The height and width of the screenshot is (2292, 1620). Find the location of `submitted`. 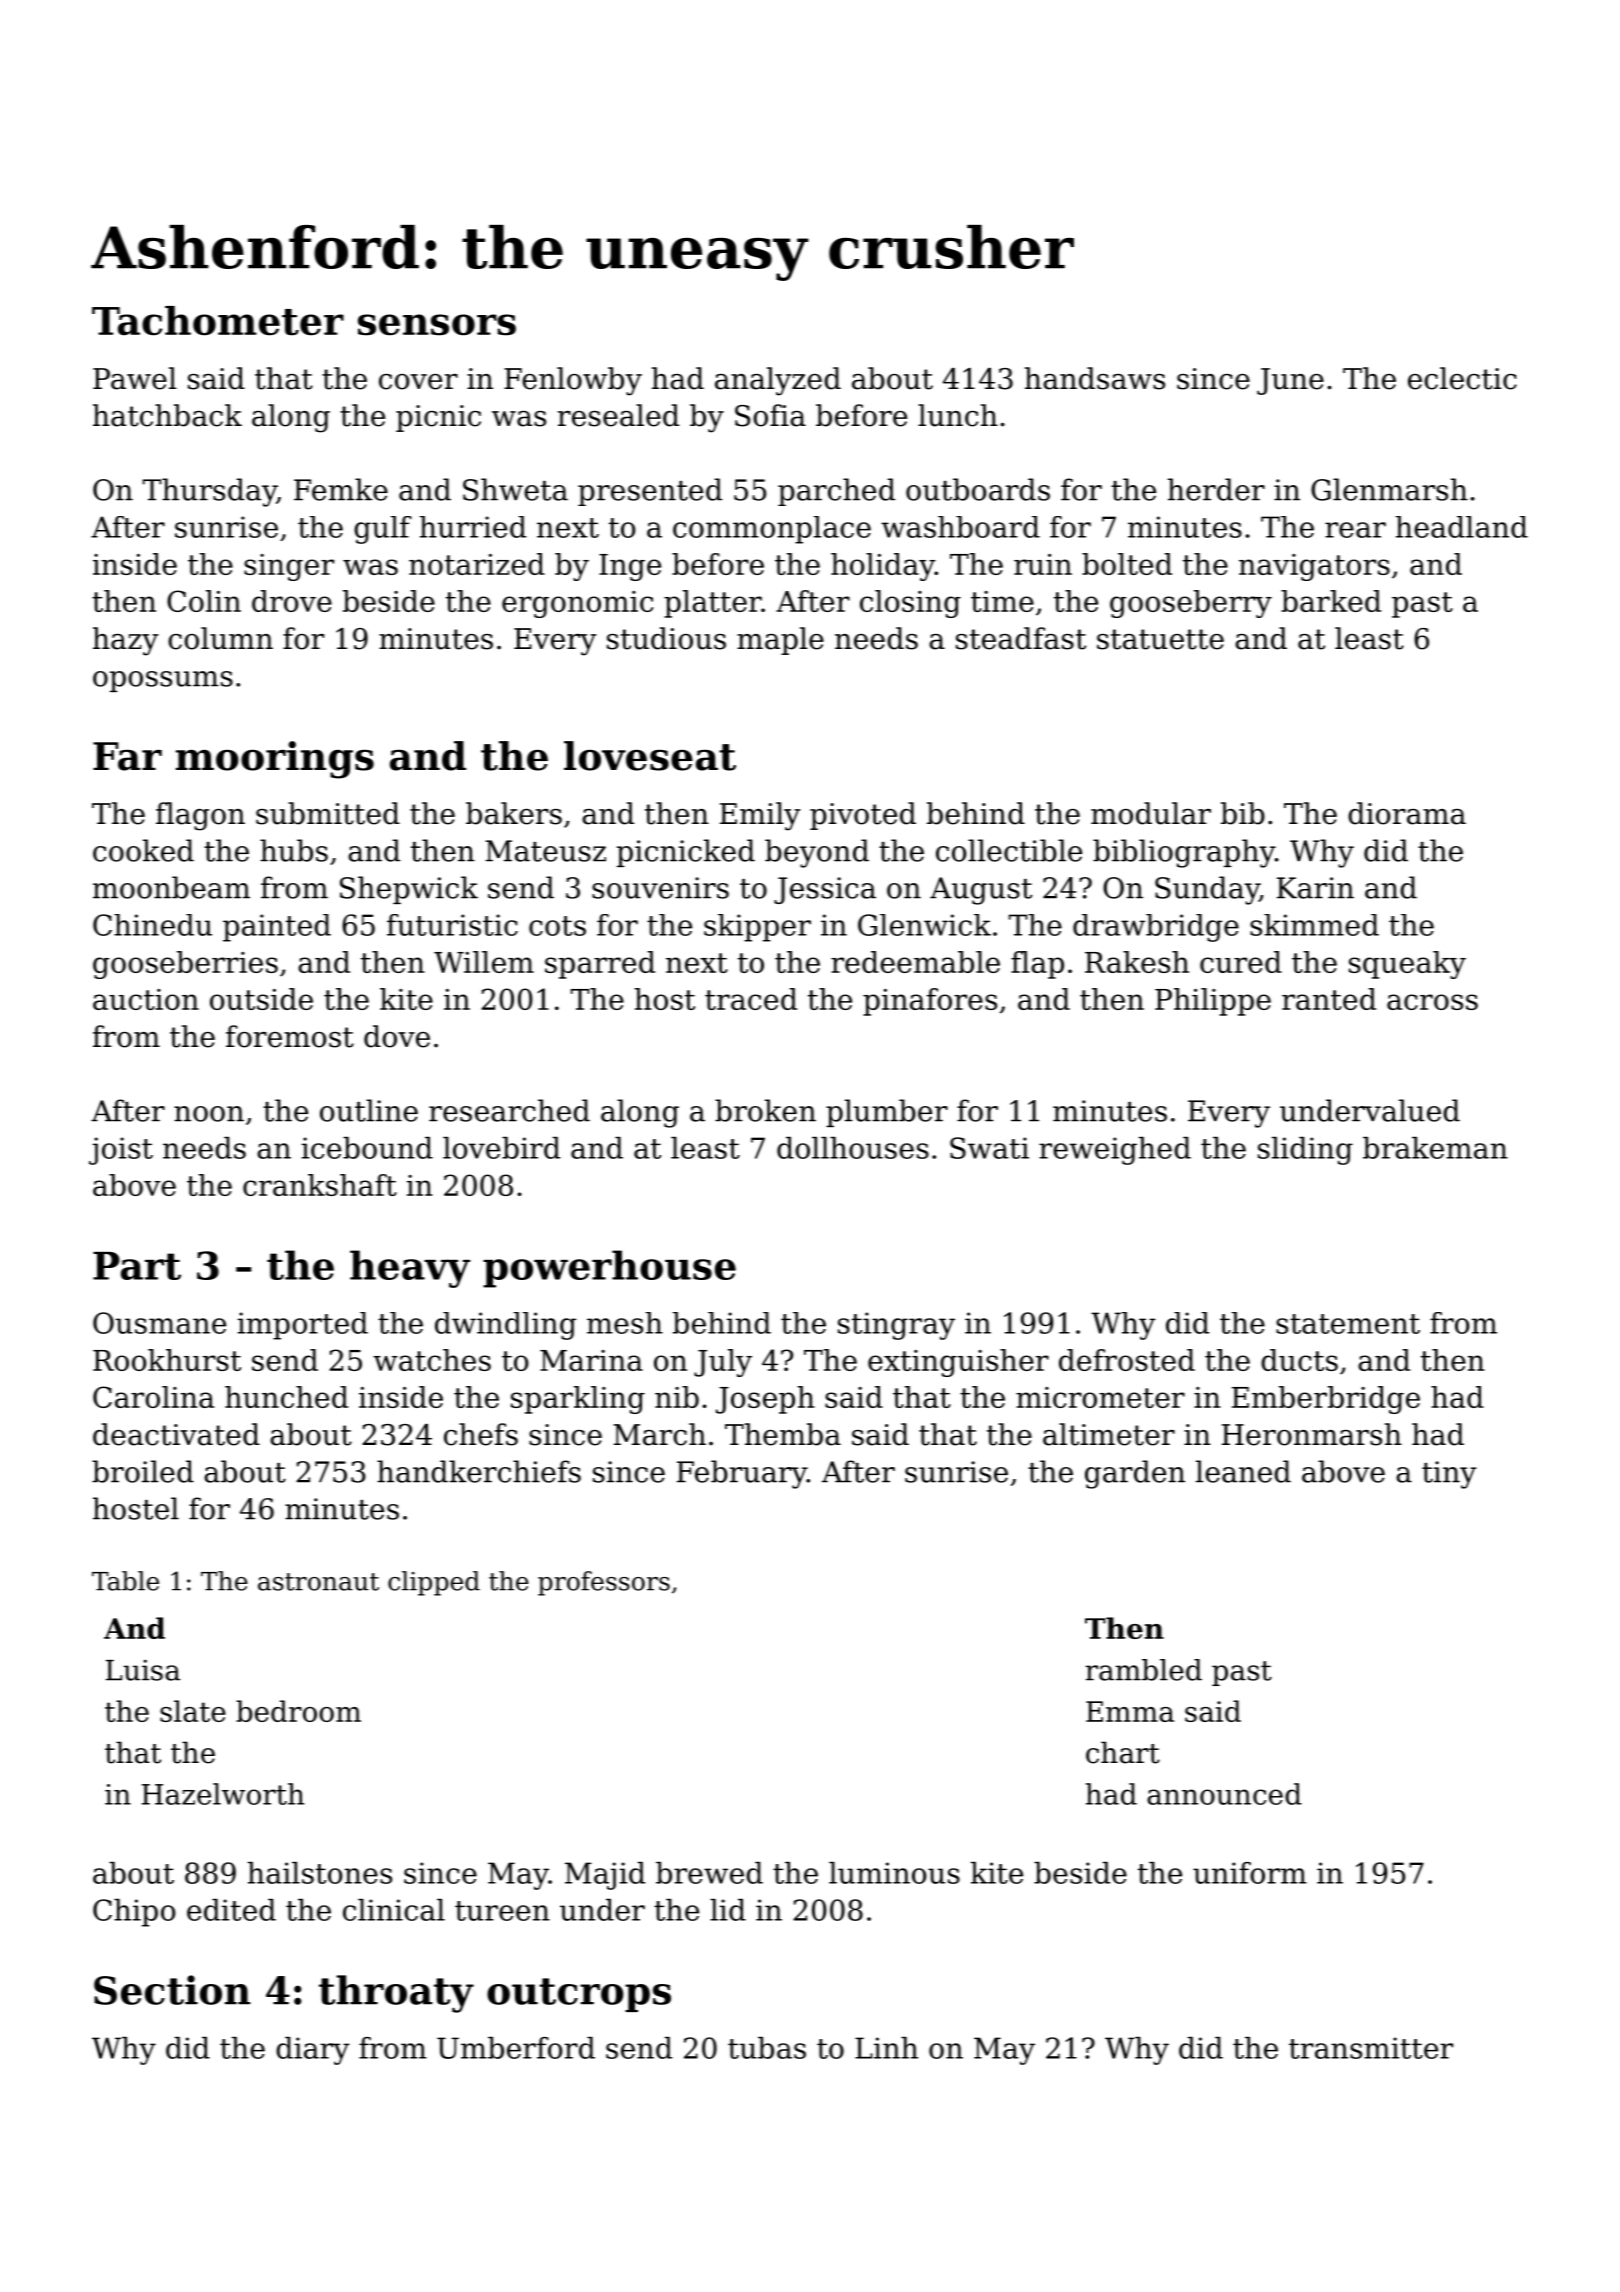

submitted is located at coordinates (328, 813).
